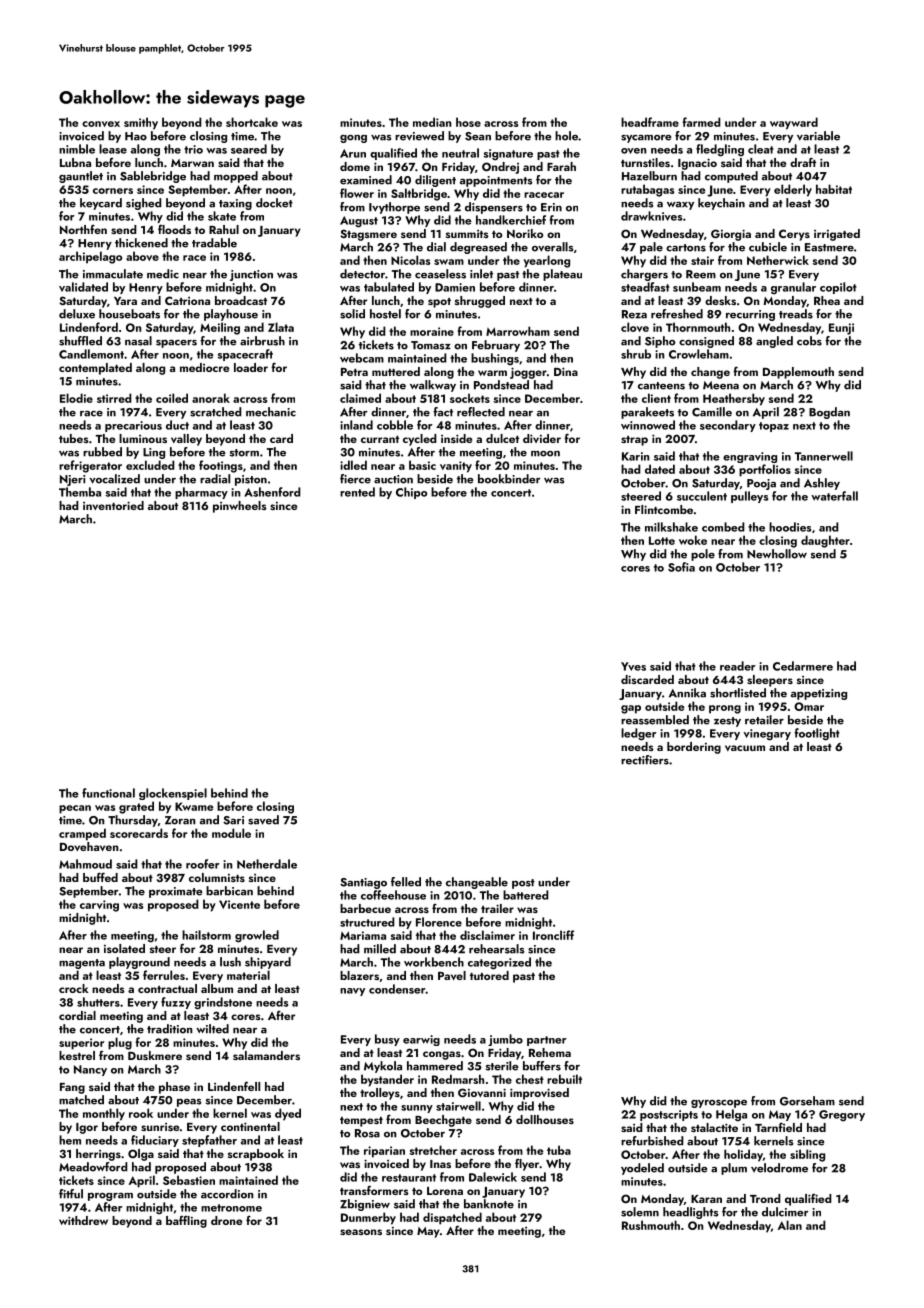 The image size is (924, 1308). I want to click on Chipo, so click(411, 493).
